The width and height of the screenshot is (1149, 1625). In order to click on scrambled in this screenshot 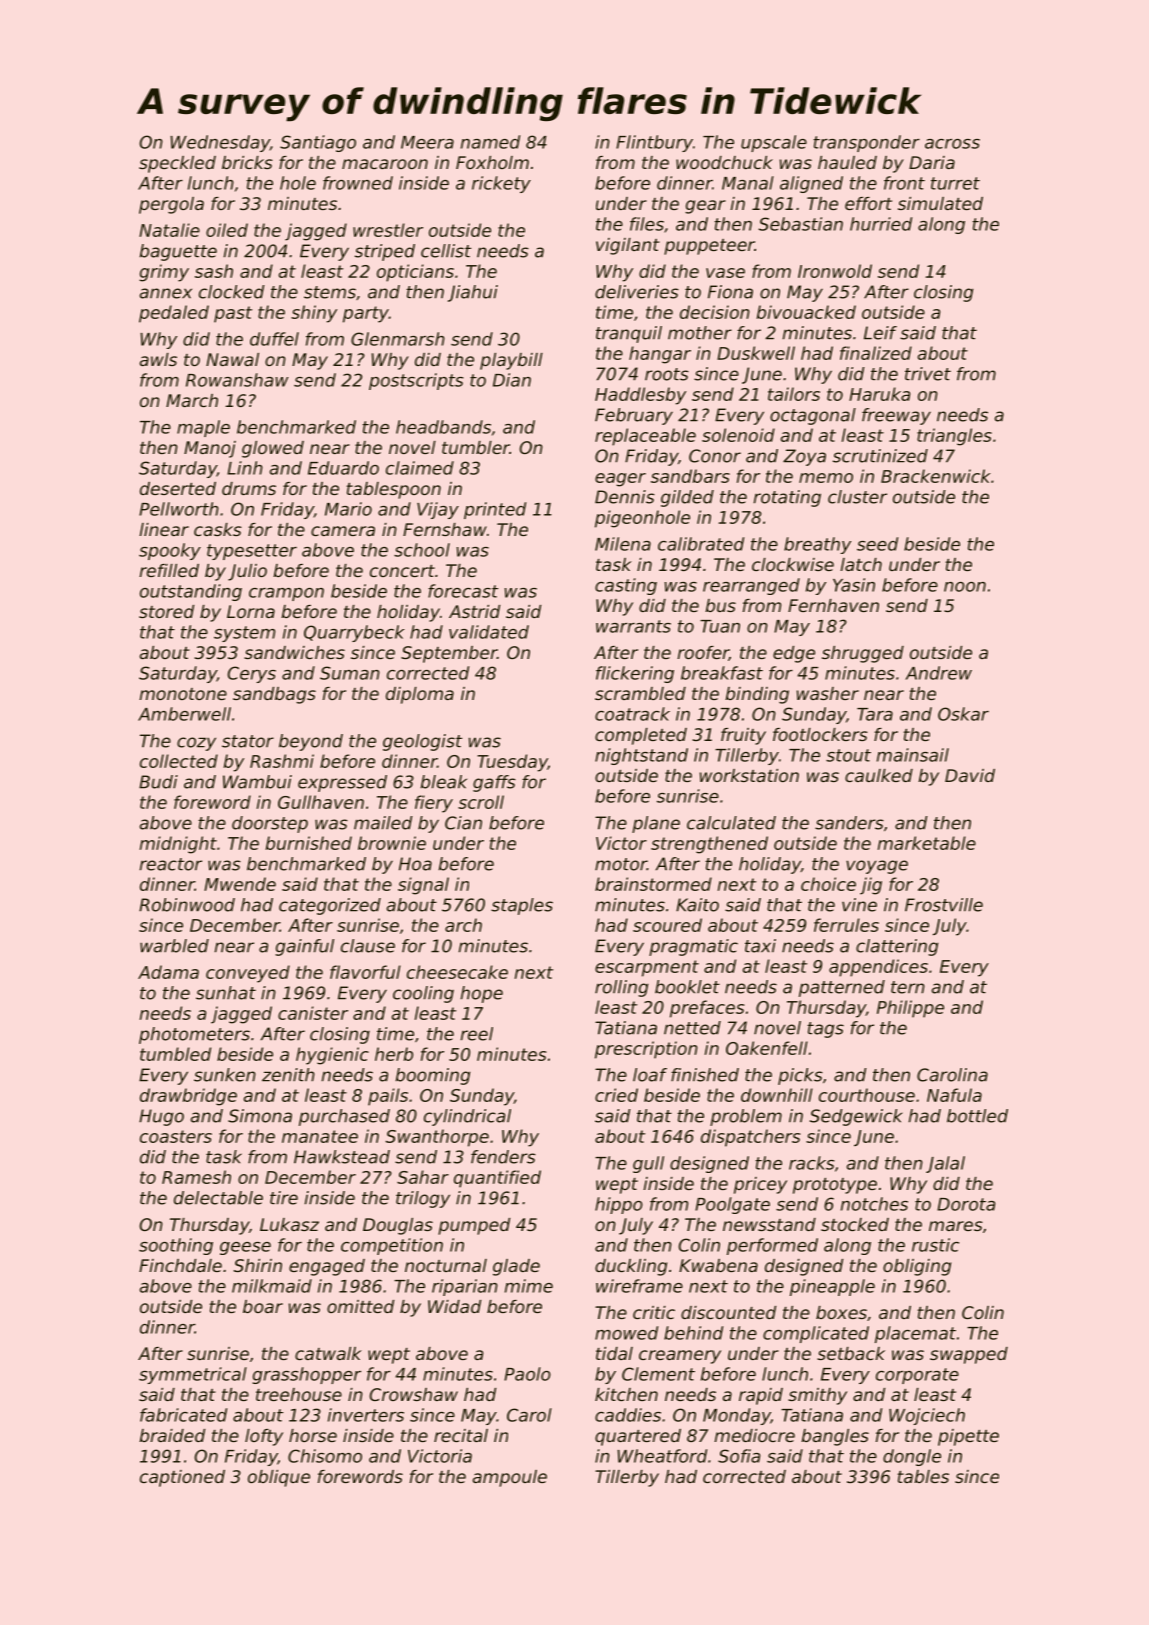, I will do `click(640, 693)`.
